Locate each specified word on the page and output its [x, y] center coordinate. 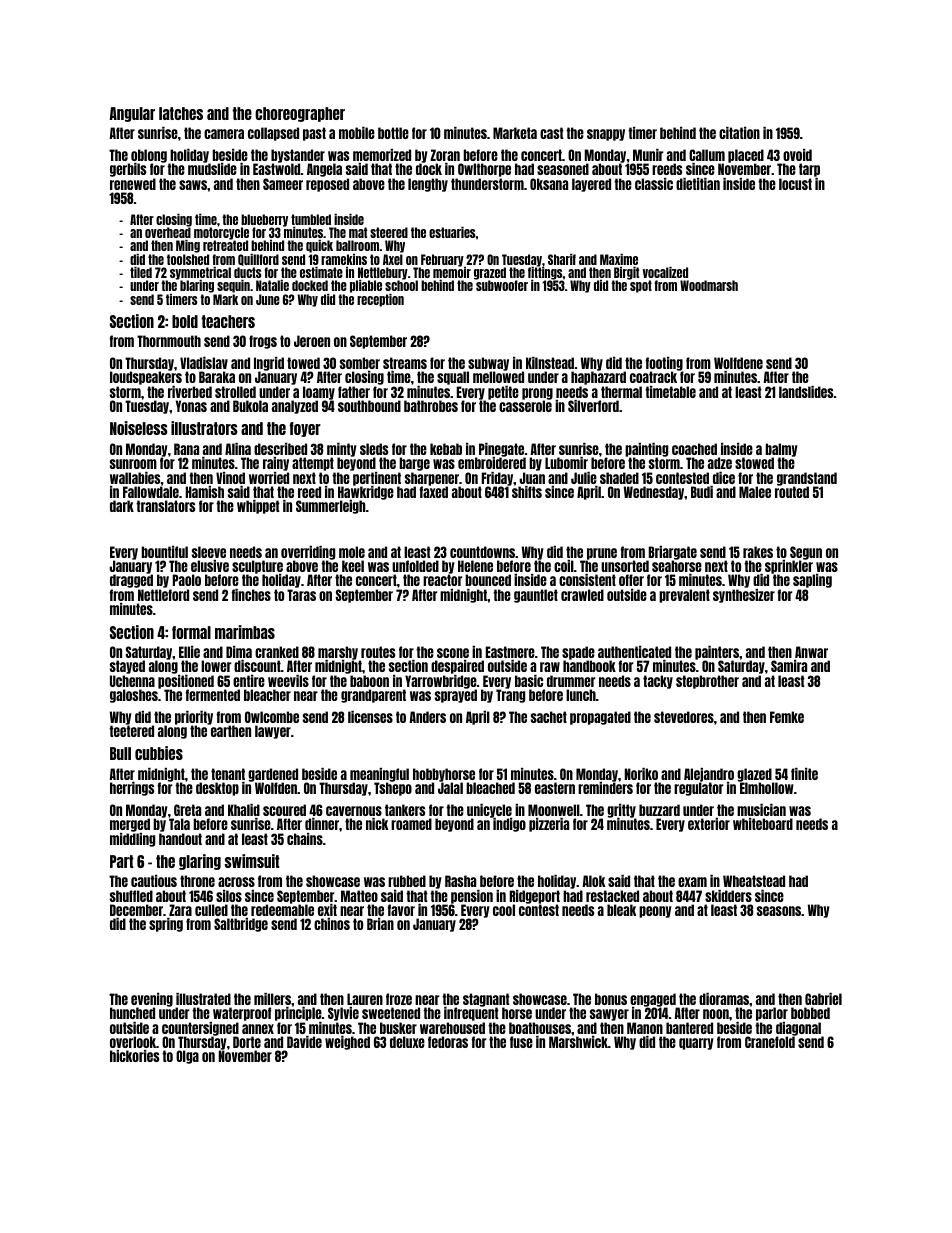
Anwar [811, 652]
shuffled [131, 896]
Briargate [673, 553]
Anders [427, 717]
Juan [532, 478]
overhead [168, 233]
